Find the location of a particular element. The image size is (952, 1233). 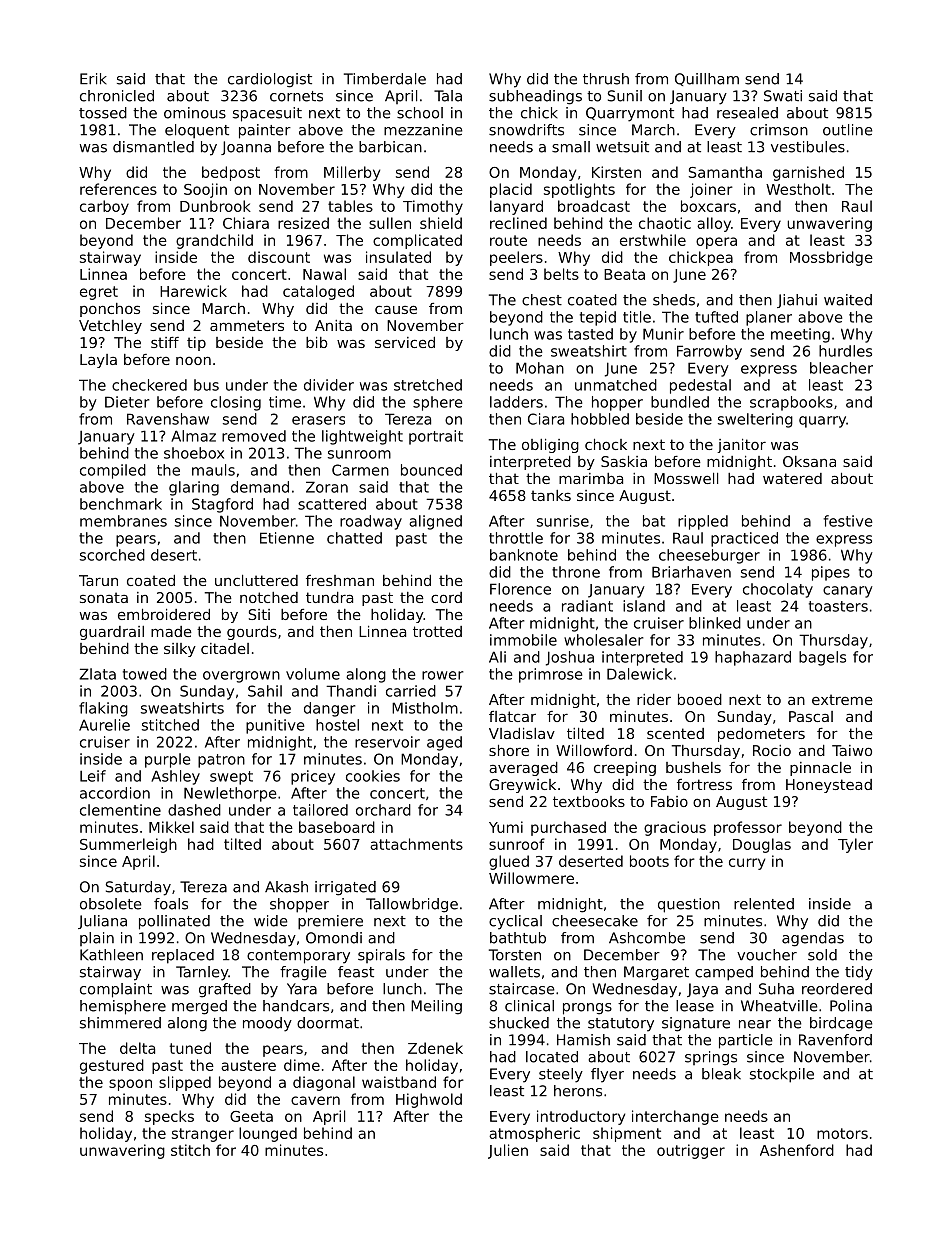

outline is located at coordinates (848, 130).
